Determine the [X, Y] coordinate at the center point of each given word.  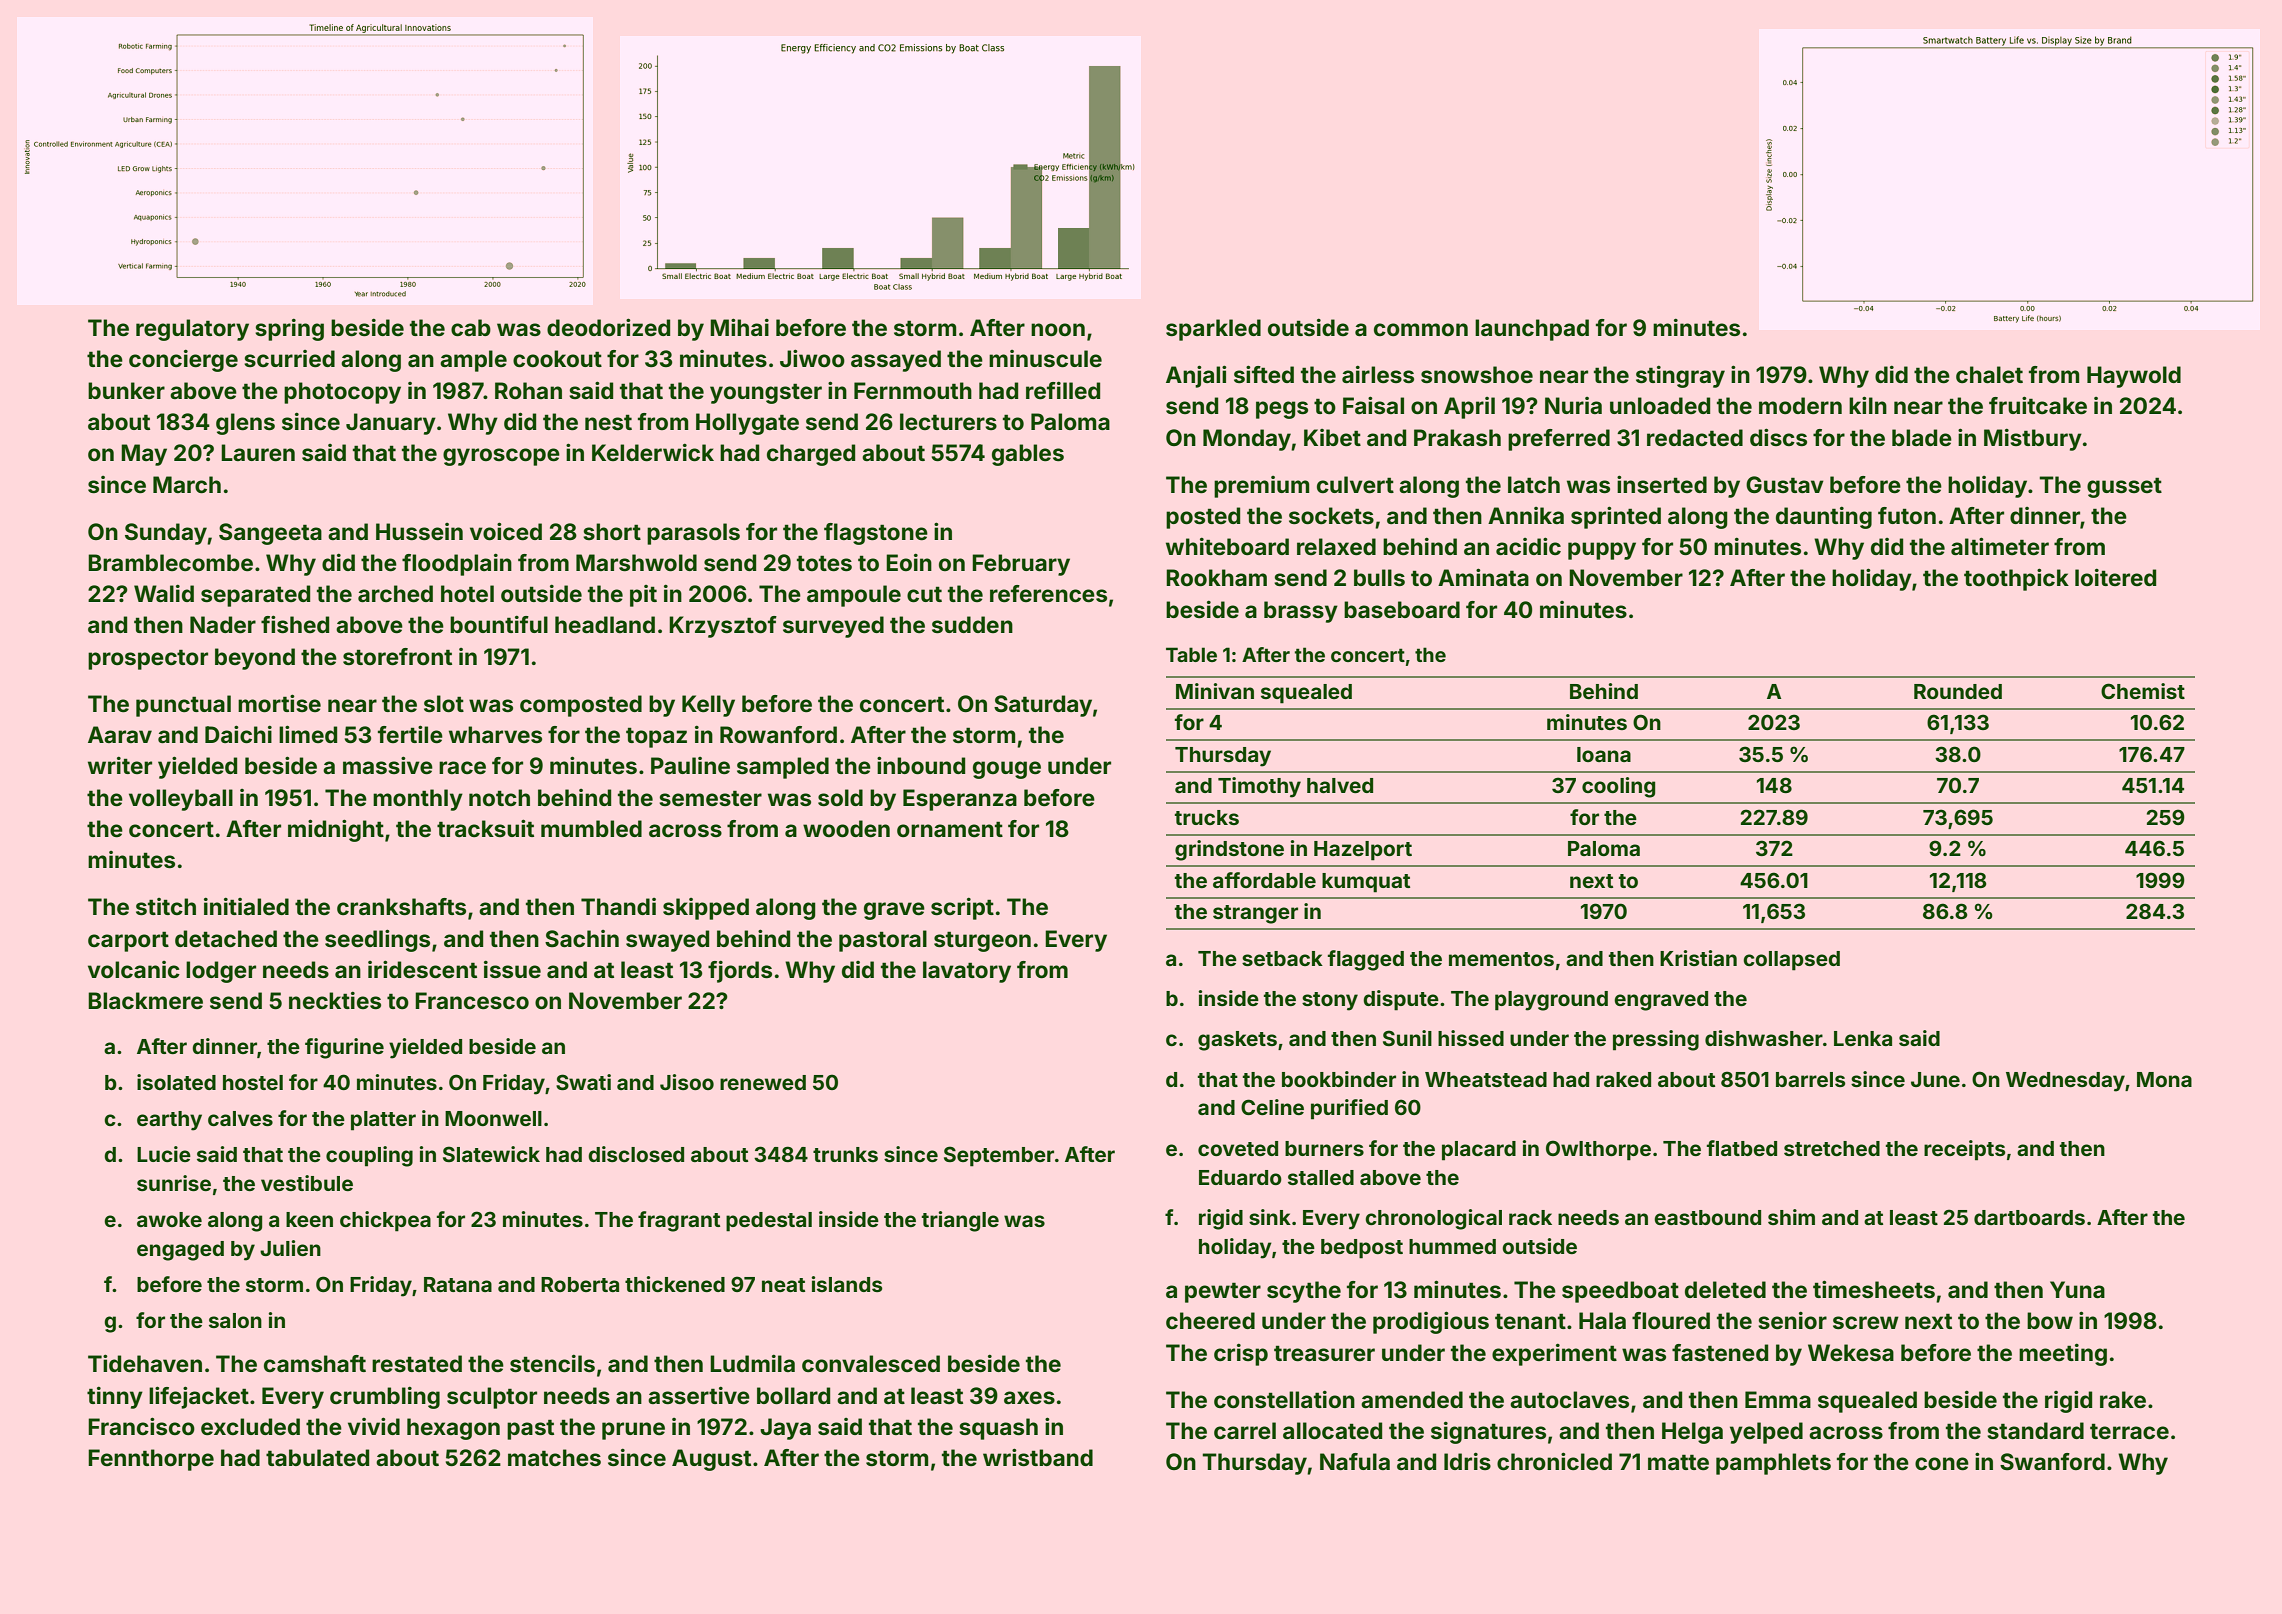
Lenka [1863, 1038]
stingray [1680, 377]
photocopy [342, 393]
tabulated [317, 1457]
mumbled [591, 828]
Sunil [1407, 1038]
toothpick [2016, 579]
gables [1028, 455]
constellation [1284, 1399]
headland [605, 624]
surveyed [833, 627]
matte [1678, 1462]
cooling [1618, 787]
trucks [1207, 817]
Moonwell [493, 1118]
